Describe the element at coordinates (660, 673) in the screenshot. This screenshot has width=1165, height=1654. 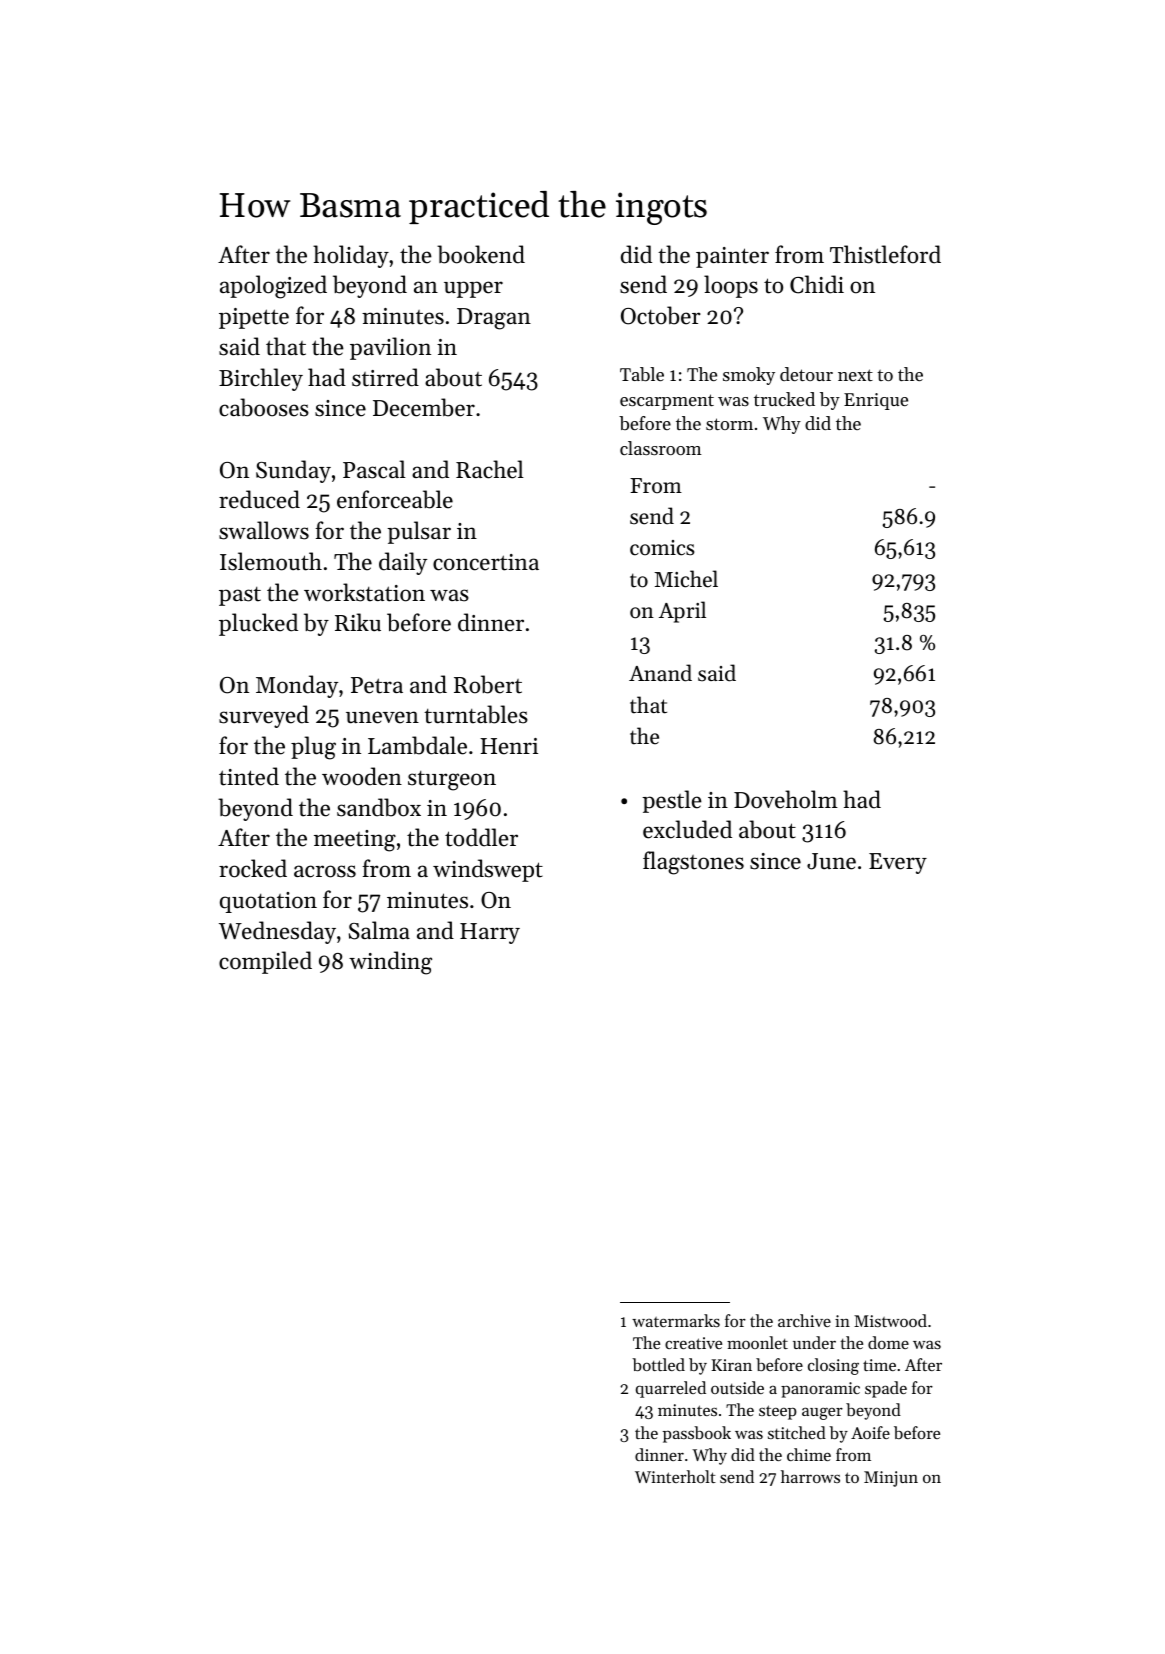
I see `Anand` at that location.
